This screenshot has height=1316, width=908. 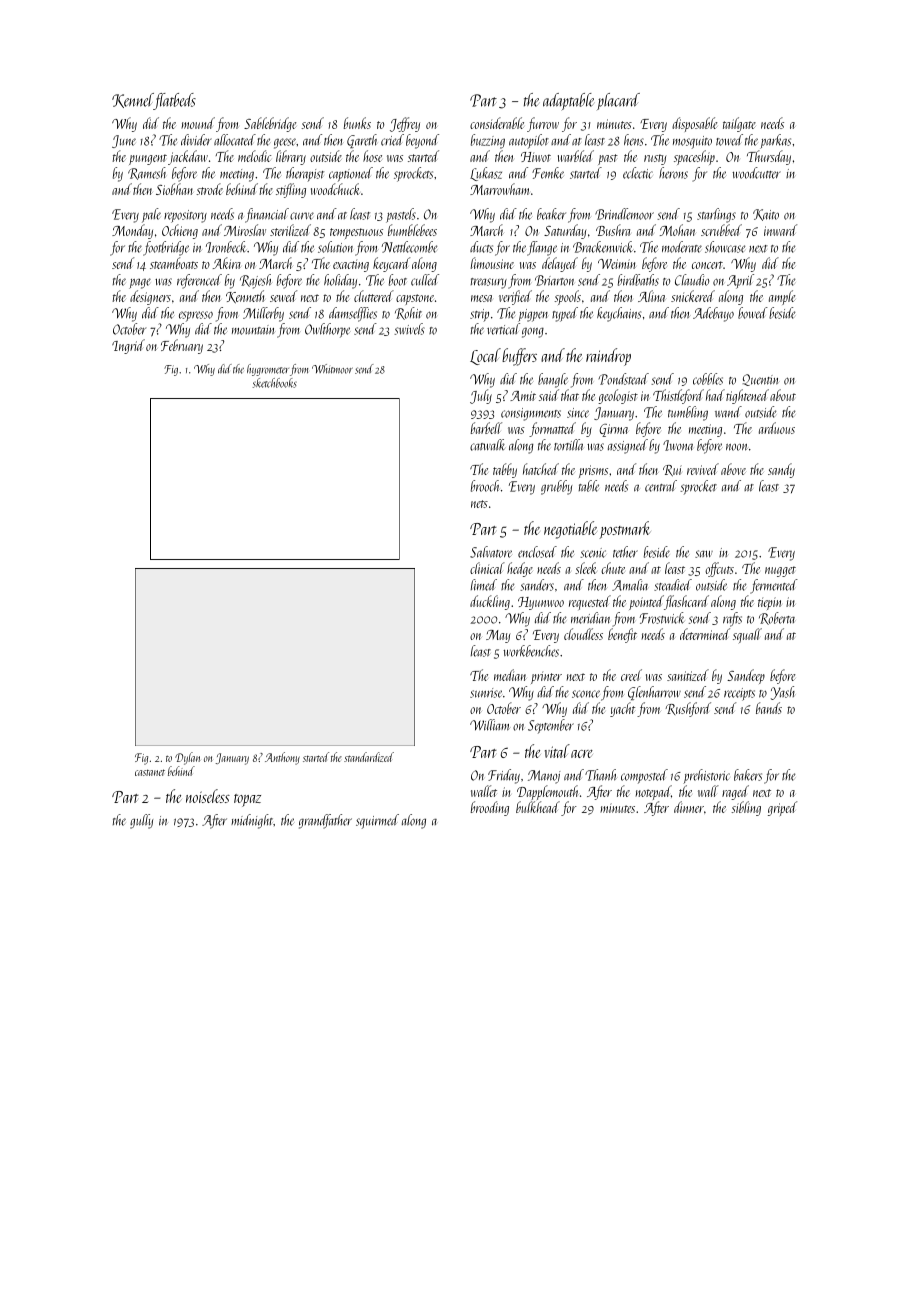 I want to click on bunks, so click(x=357, y=123).
